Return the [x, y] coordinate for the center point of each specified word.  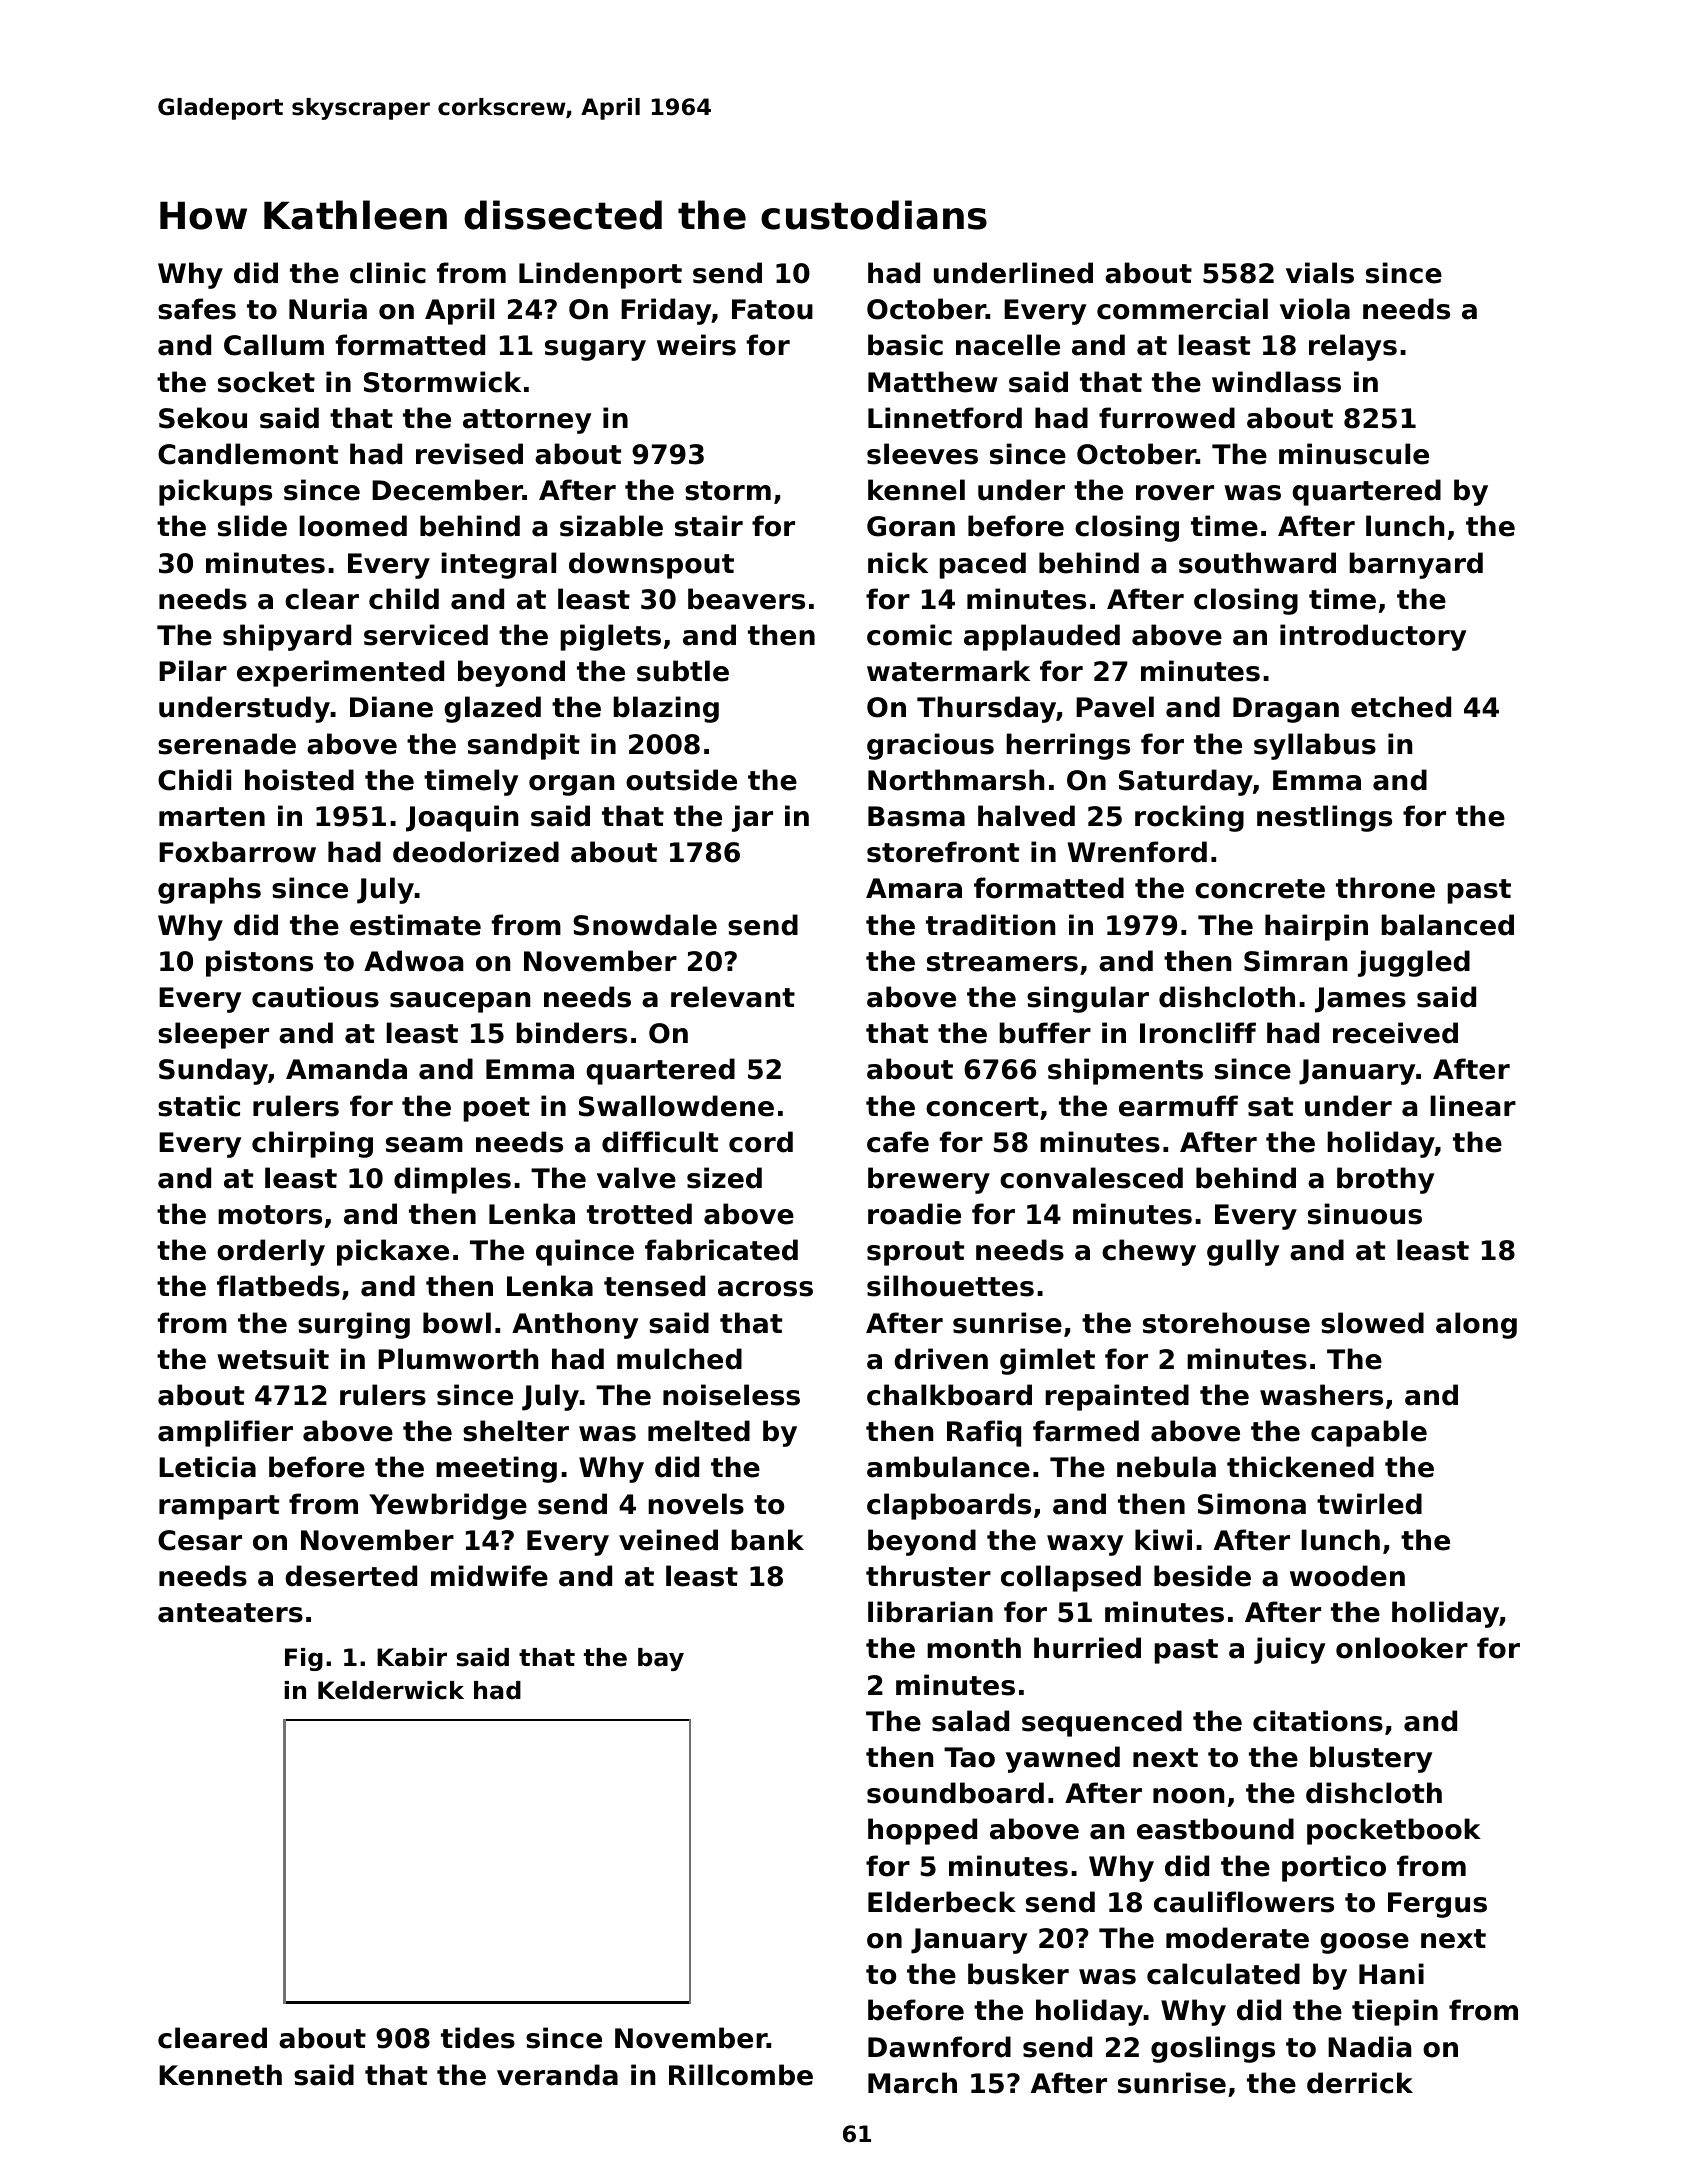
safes [197, 309]
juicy [1289, 1650]
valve [636, 1178]
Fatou [772, 309]
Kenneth [220, 2075]
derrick [1360, 2083]
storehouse [1226, 1323]
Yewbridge [448, 1506]
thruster [928, 1576]
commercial [1182, 309]
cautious [315, 997]
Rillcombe [741, 2075]
